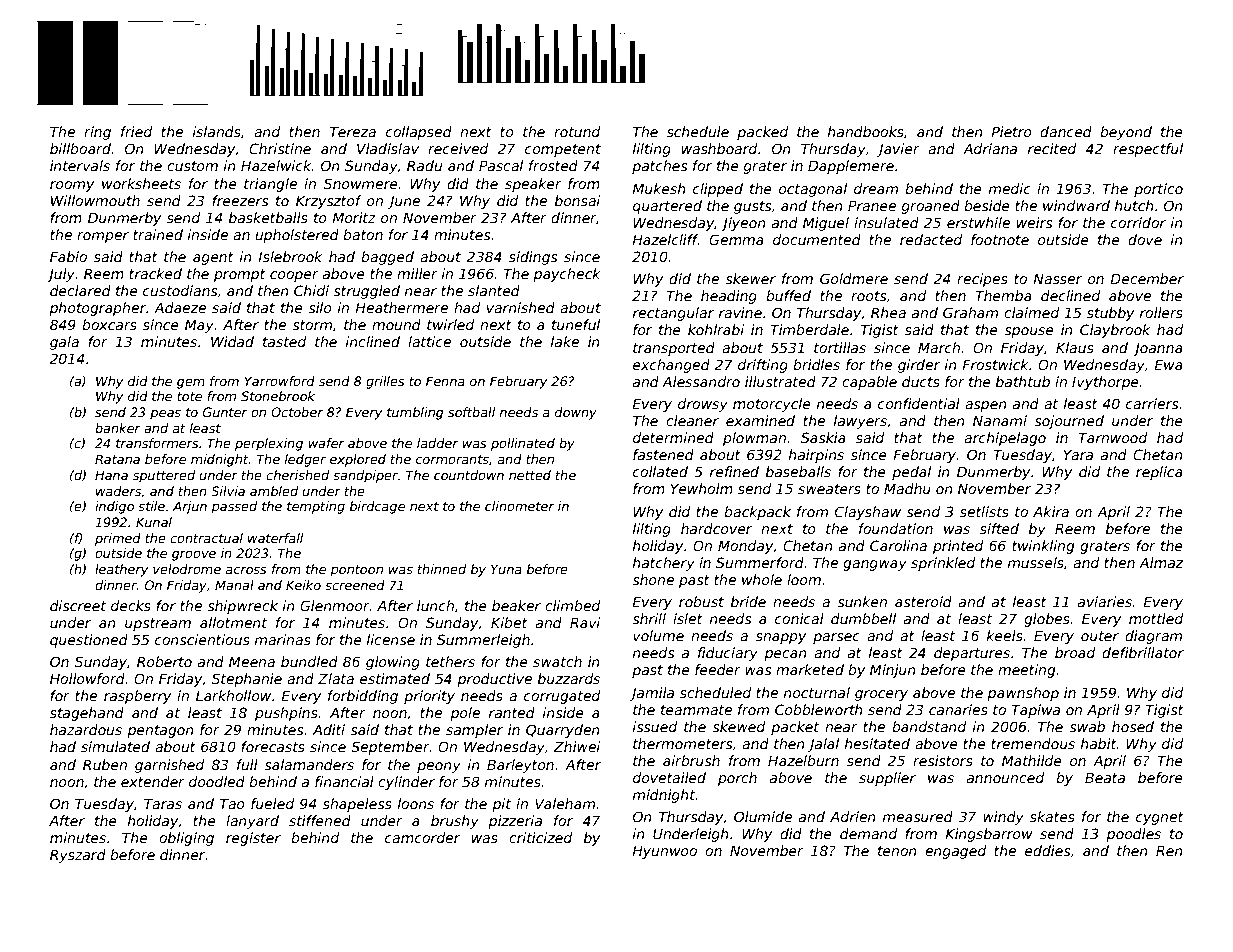 This page has width=1233, height=952. What do you see at coordinates (512, 712) in the page?
I see `ranted` at bounding box center [512, 712].
